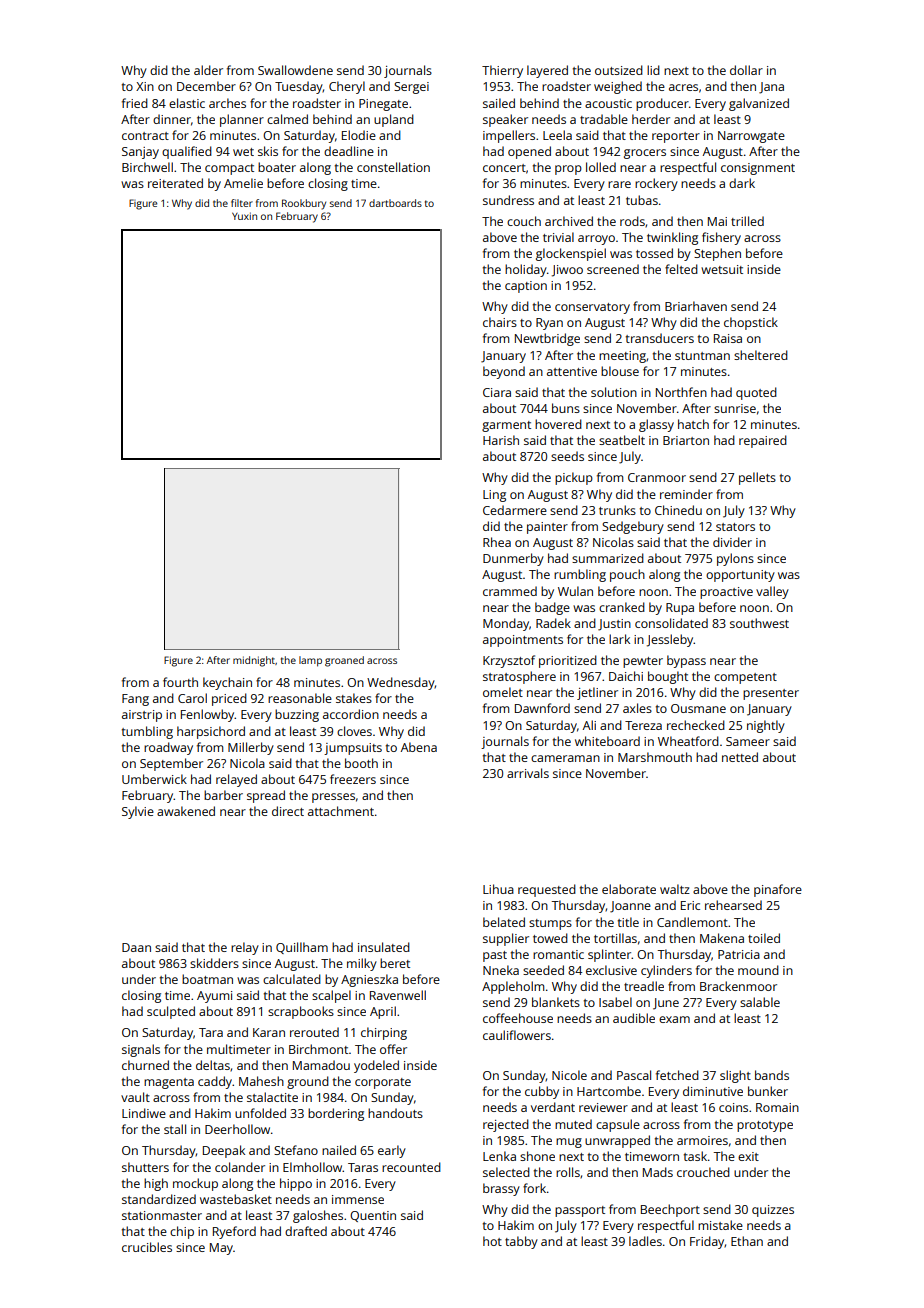  What do you see at coordinates (272, 1097) in the page?
I see `stalactite` at bounding box center [272, 1097].
